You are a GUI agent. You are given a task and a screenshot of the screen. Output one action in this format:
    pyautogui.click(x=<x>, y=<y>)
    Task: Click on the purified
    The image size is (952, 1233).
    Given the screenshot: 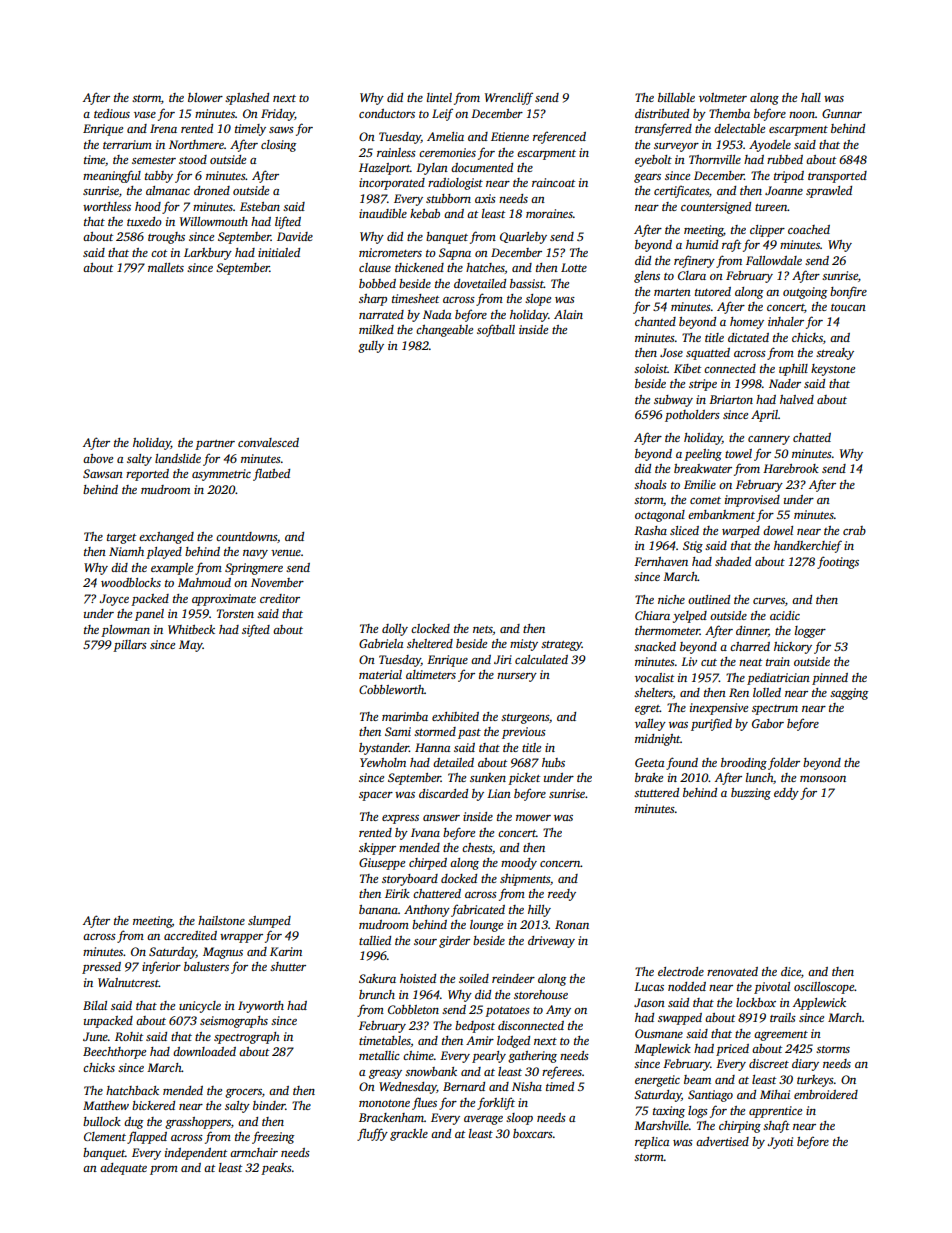 What is the action you would take?
    pyautogui.click(x=711, y=724)
